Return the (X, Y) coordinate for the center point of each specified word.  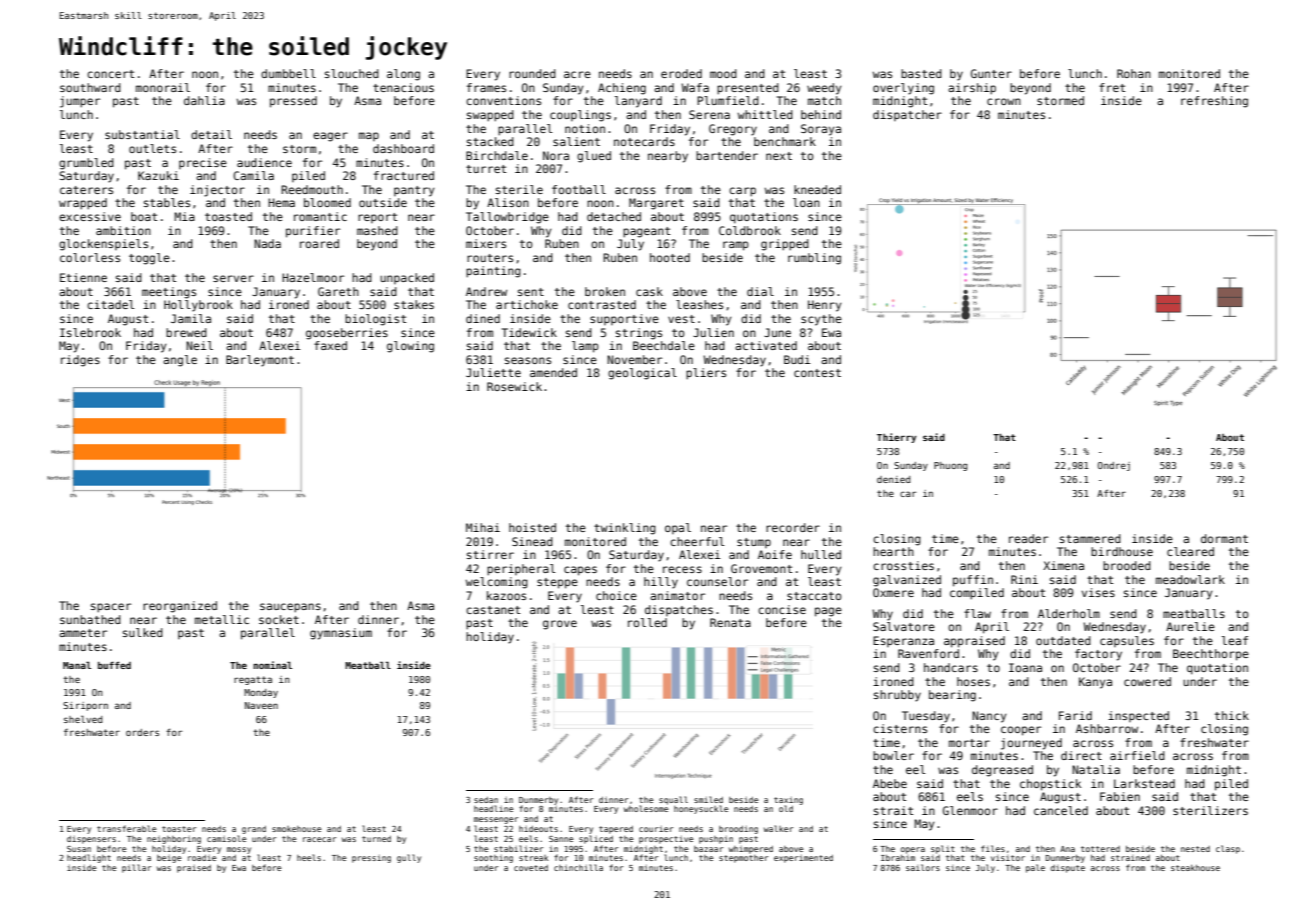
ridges (80, 361)
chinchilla (578, 867)
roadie (202, 858)
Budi (797, 359)
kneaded (817, 189)
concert (110, 74)
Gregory (733, 130)
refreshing (1214, 102)
